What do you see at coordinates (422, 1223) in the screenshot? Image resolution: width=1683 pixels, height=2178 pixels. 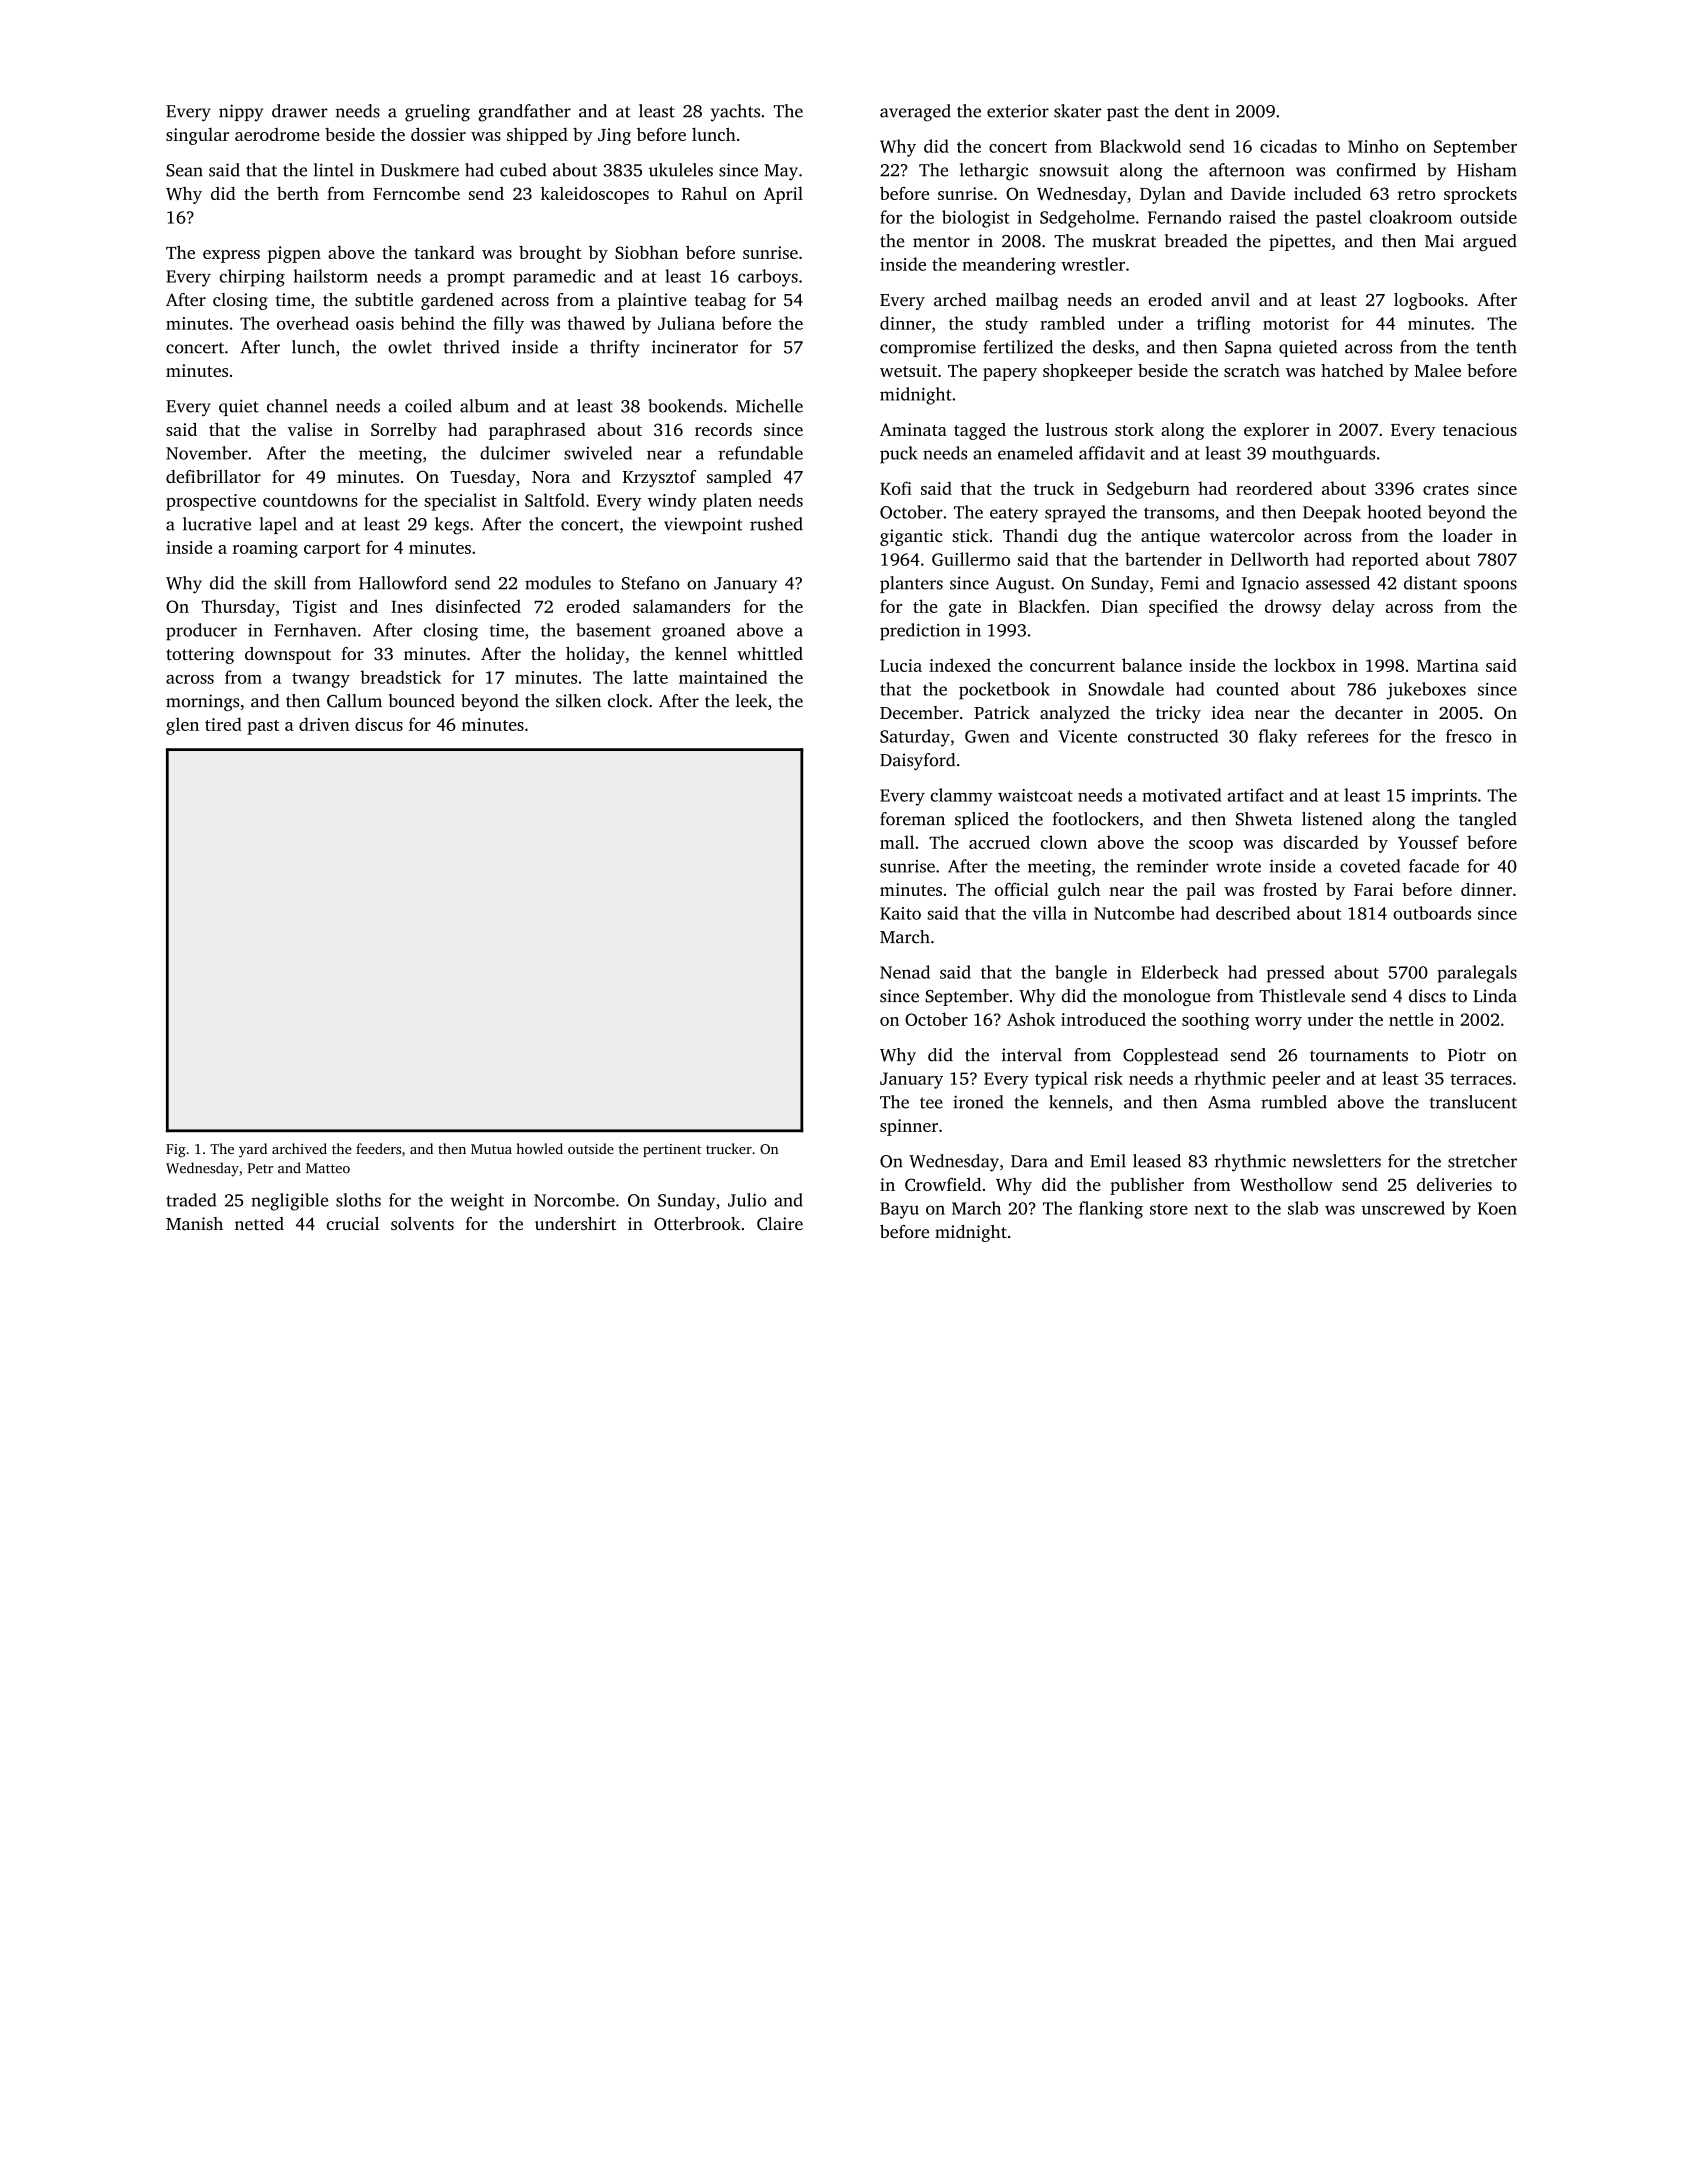 I see `solvents` at bounding box center [422, 1223].
